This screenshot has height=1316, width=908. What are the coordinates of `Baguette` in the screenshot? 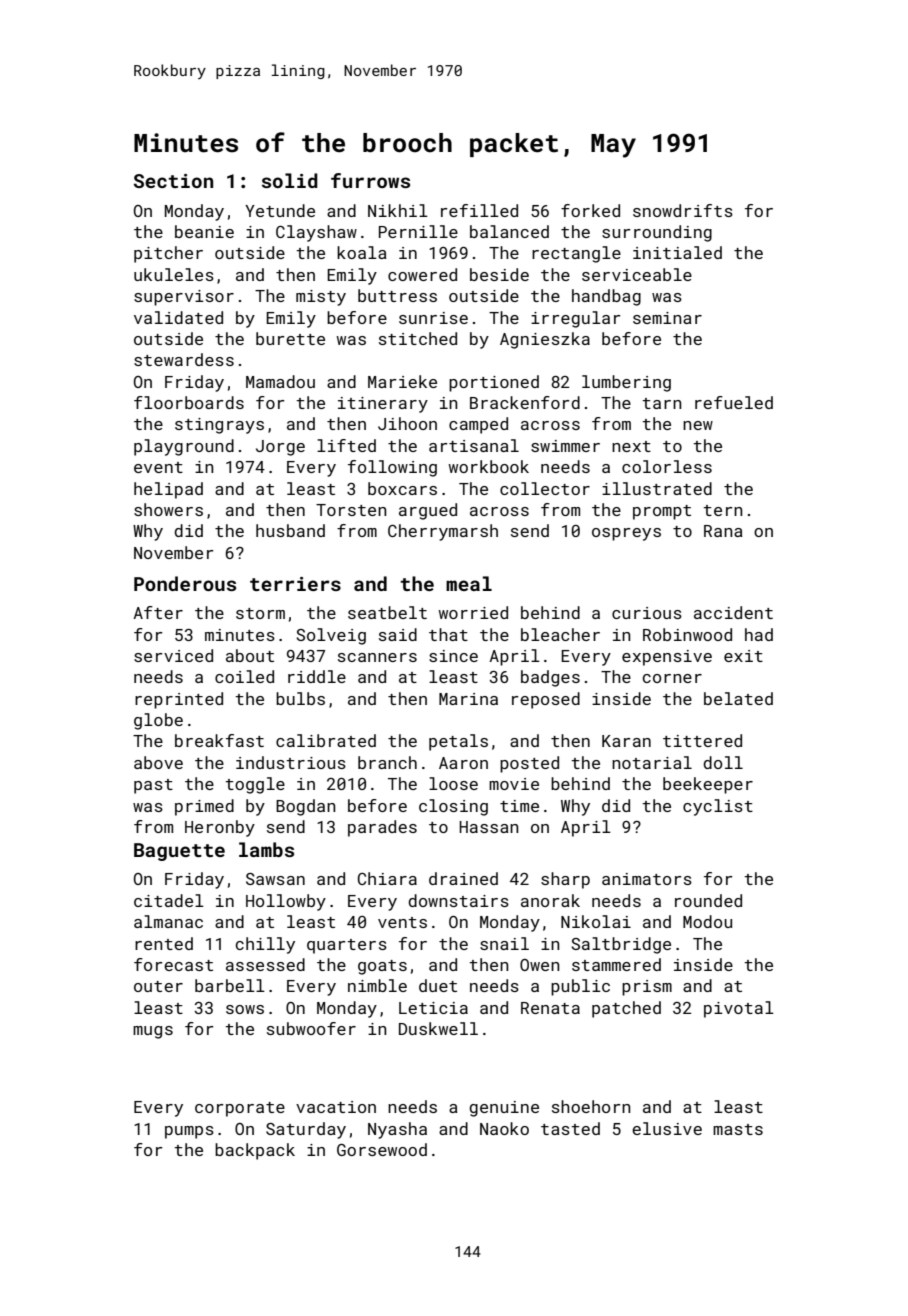 It's located at (179, 852).
